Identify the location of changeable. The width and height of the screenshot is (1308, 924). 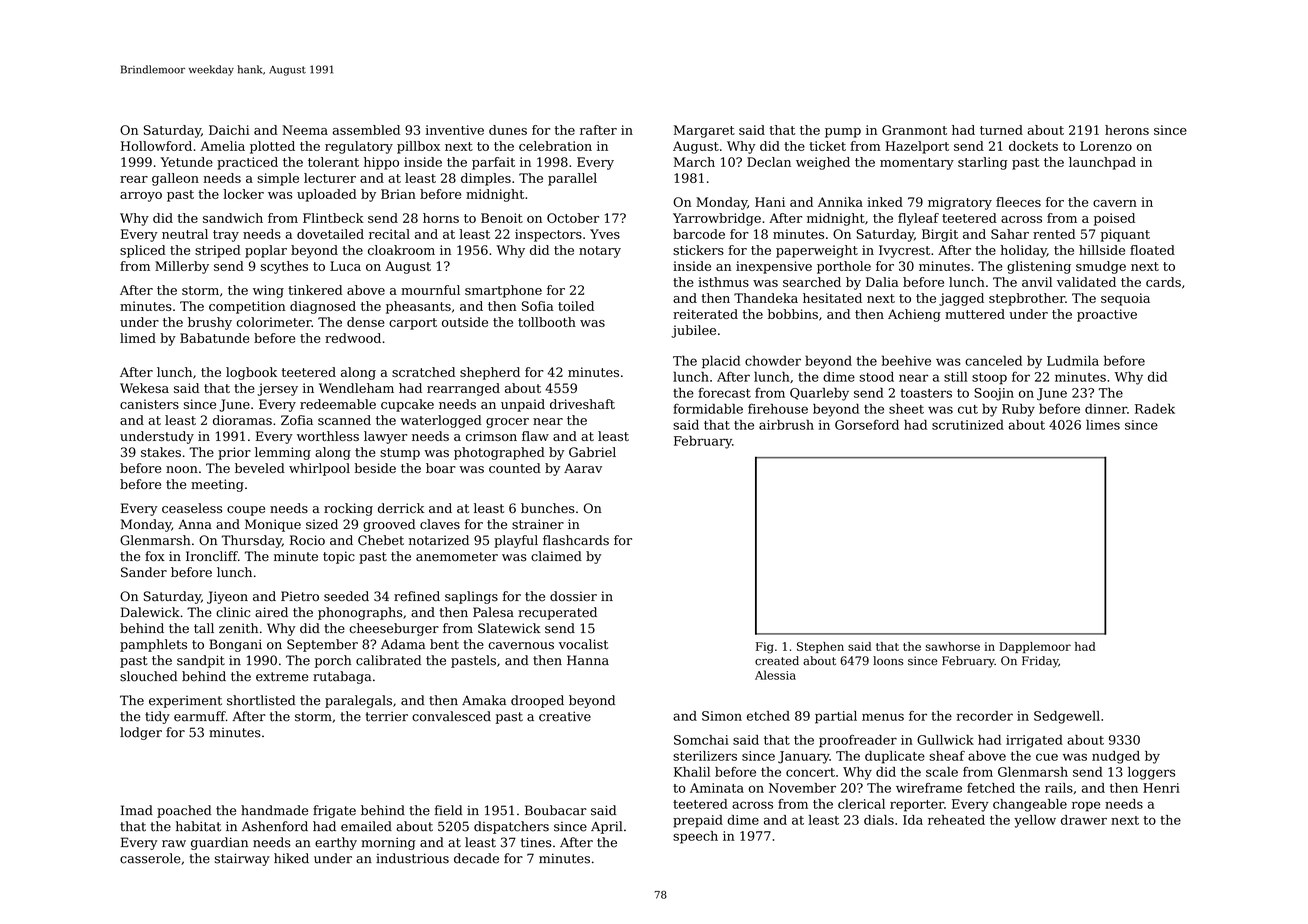
(1030, 805).
